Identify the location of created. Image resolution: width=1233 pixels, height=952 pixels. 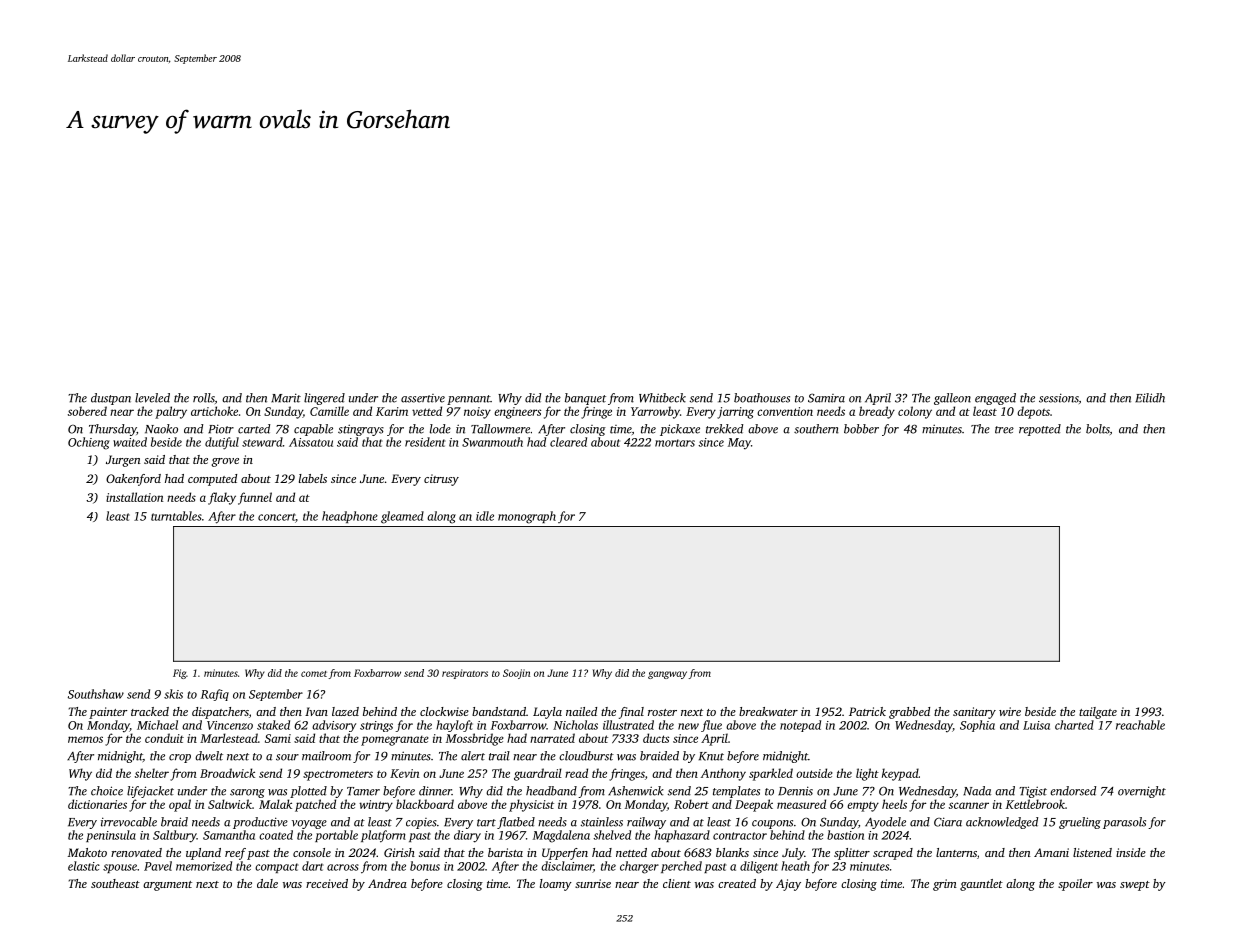
(737, 883).
